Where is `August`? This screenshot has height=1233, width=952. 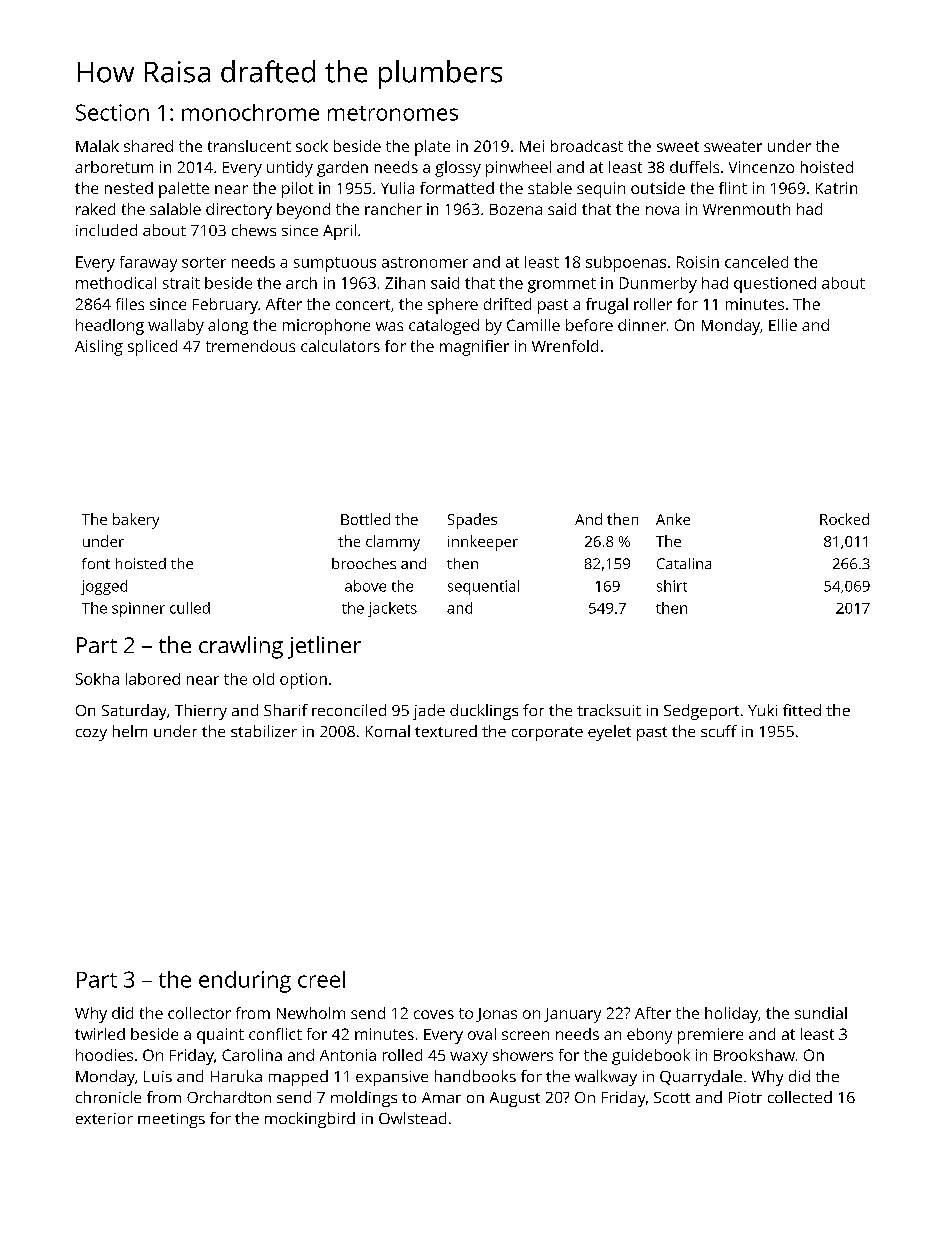
August is located at coordinates (515, 1099).
